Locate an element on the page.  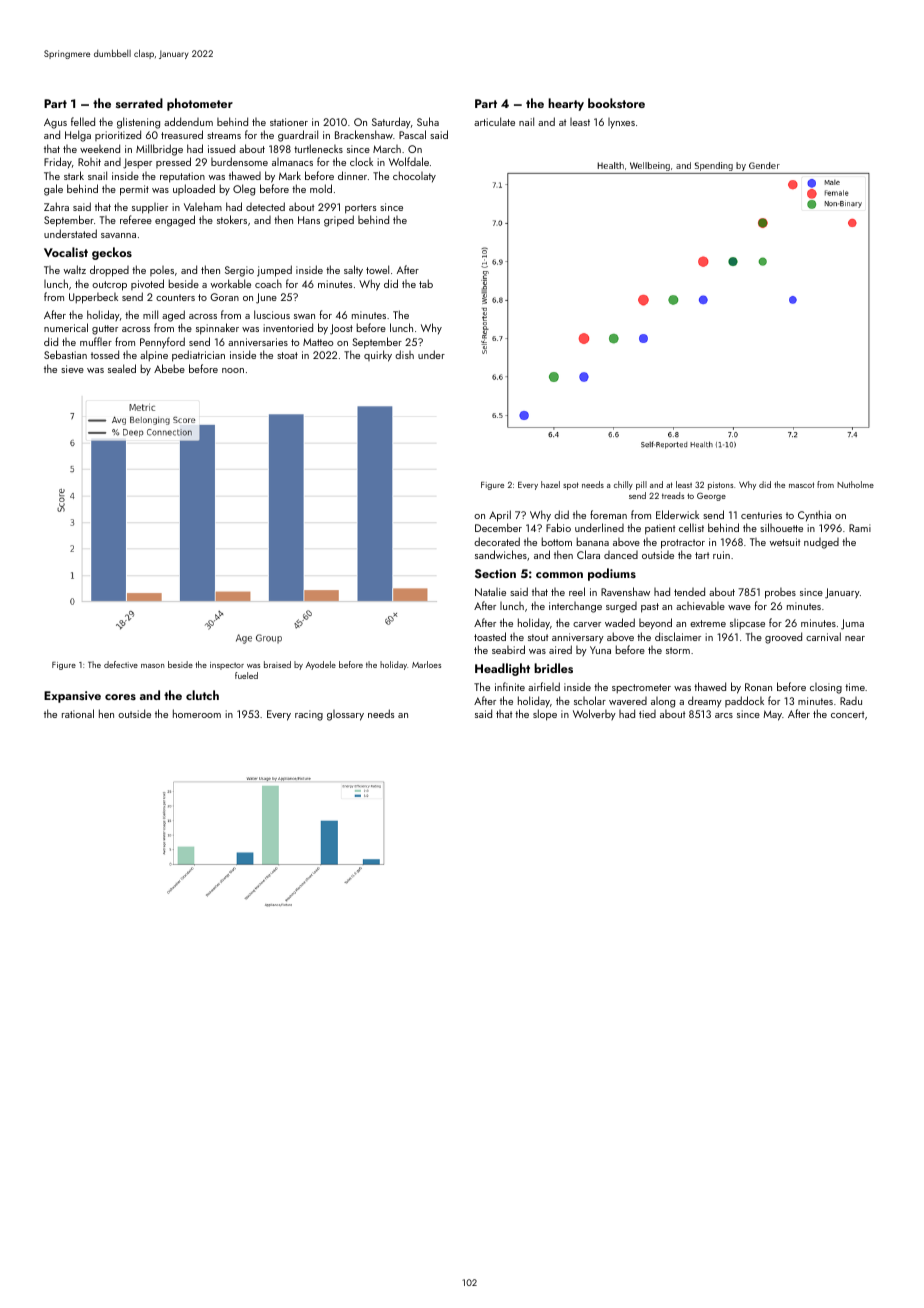
probes is located at coordinates (780, 593).
